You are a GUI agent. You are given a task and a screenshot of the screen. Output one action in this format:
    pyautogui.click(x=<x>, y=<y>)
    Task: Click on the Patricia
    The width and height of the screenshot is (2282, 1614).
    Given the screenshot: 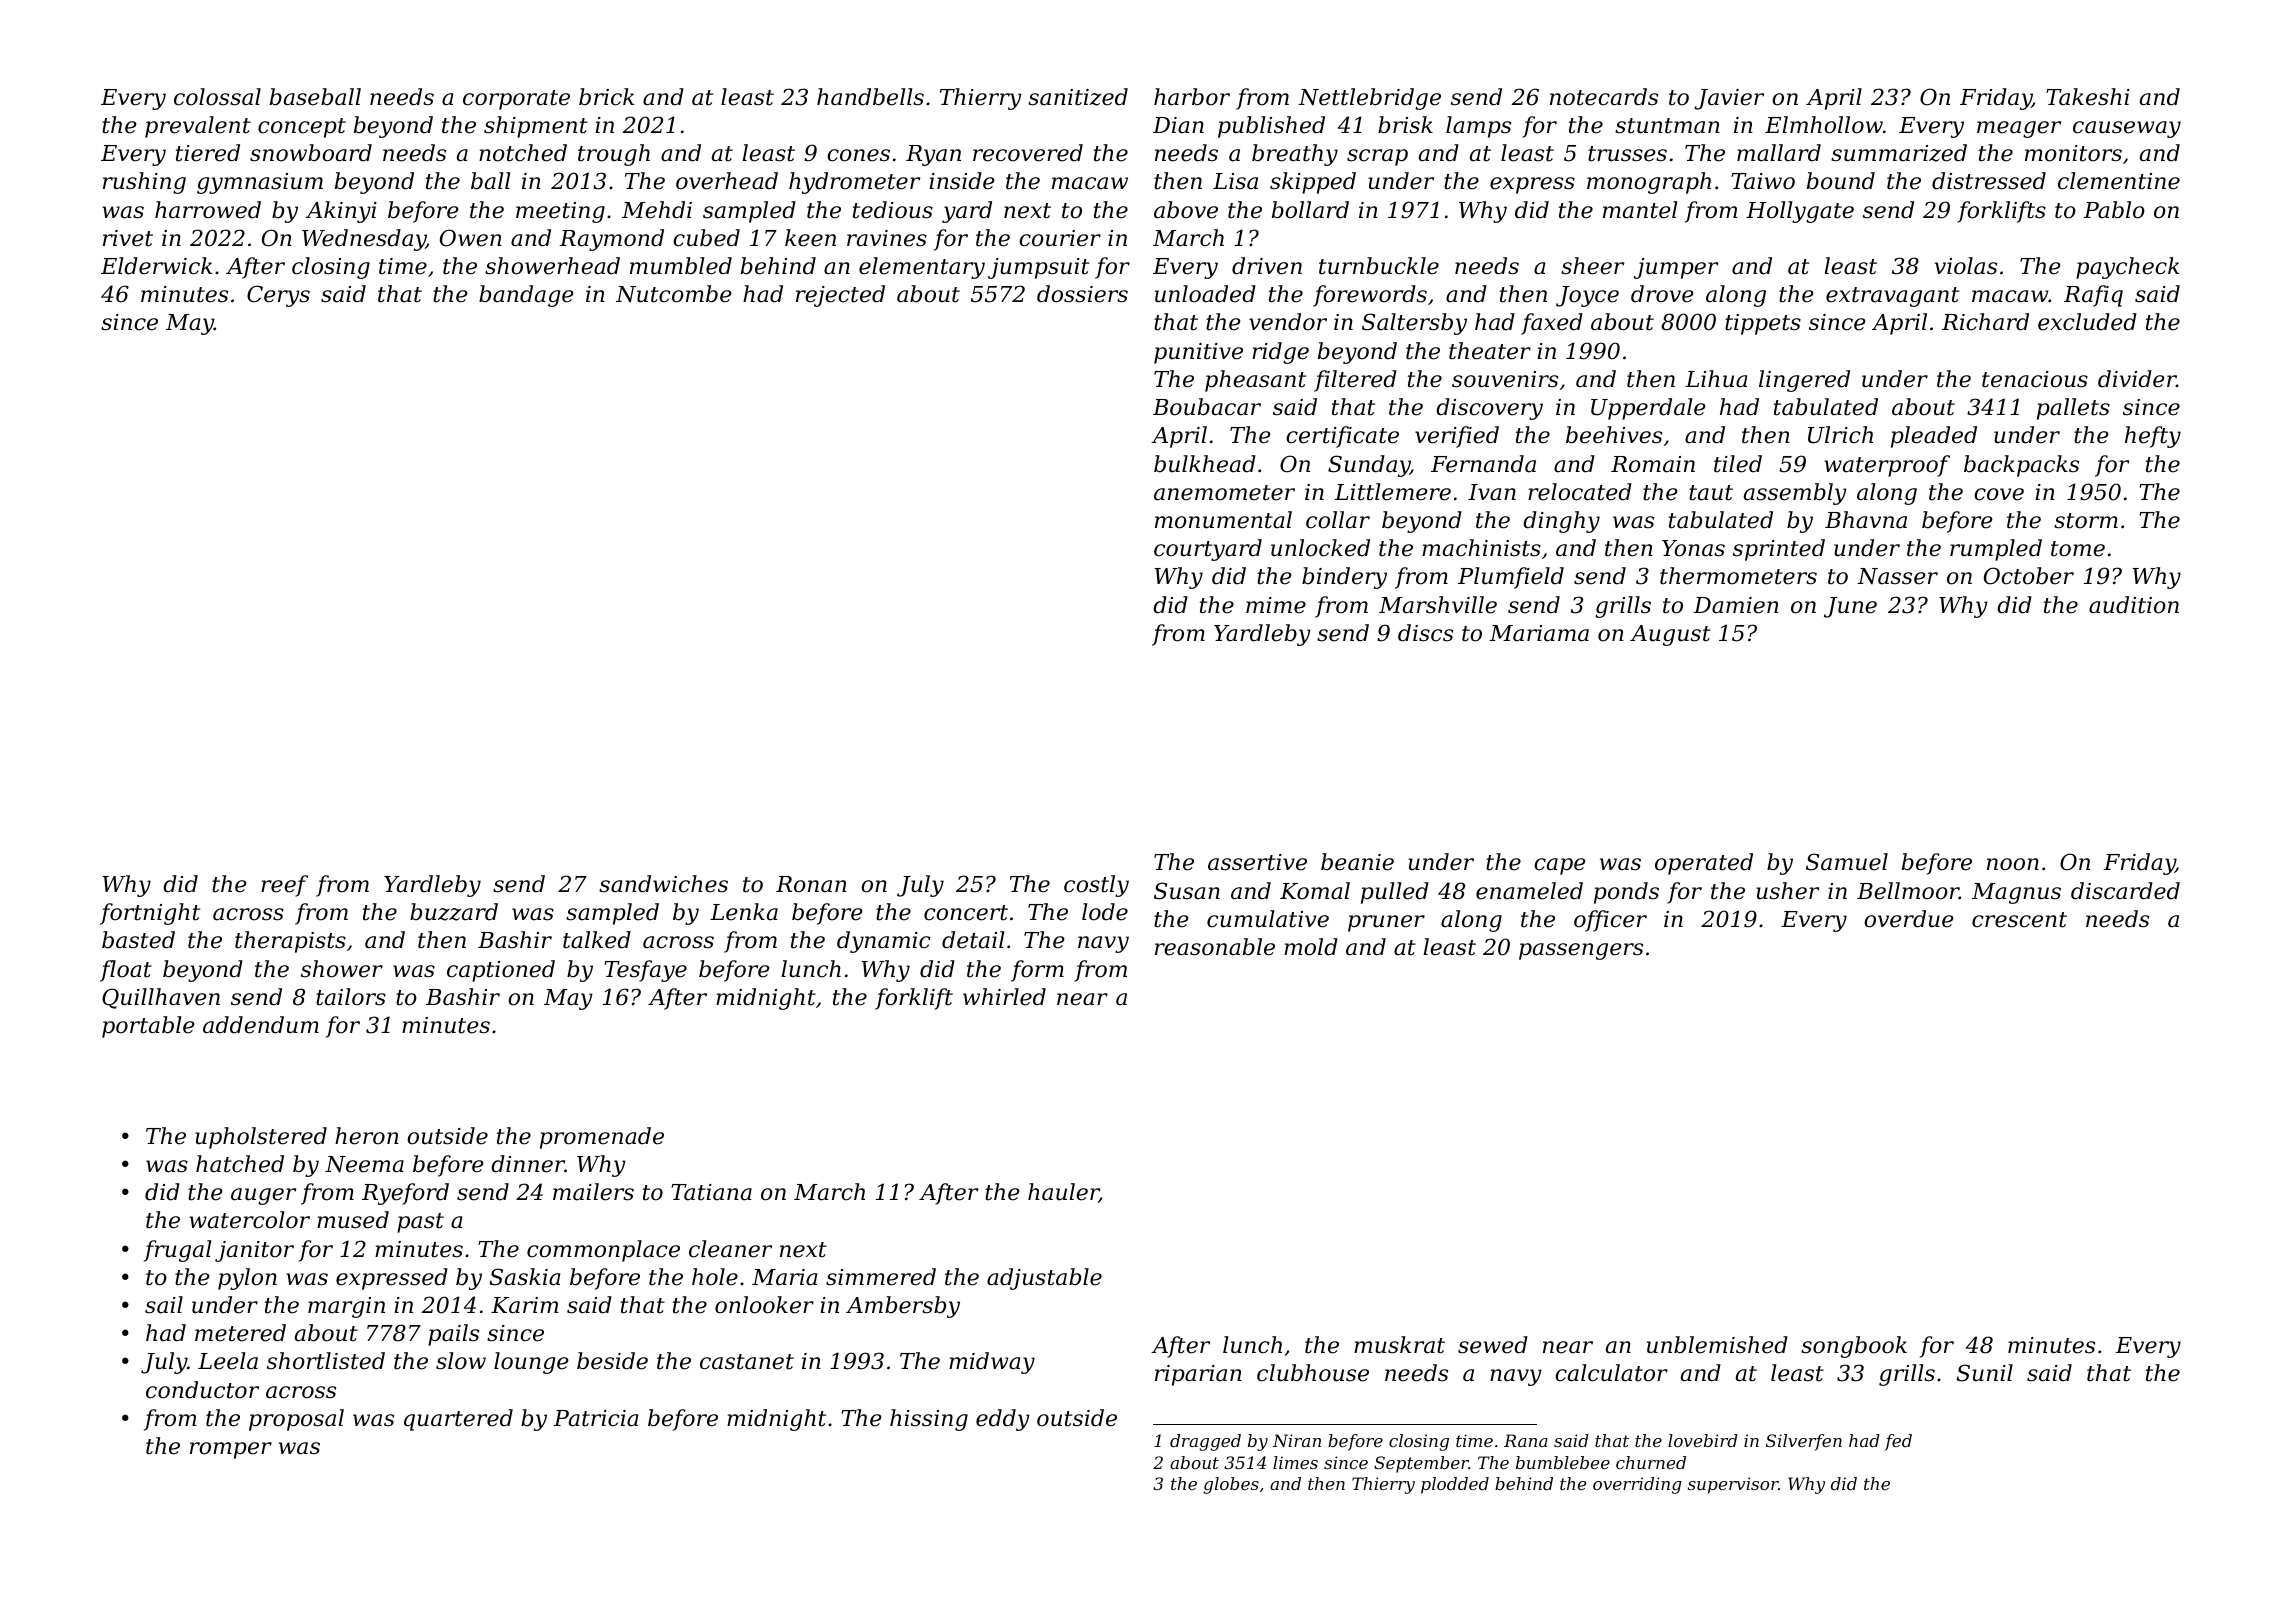 What is the action you would take?
    pyautogui.click(x=596, y=1418)
